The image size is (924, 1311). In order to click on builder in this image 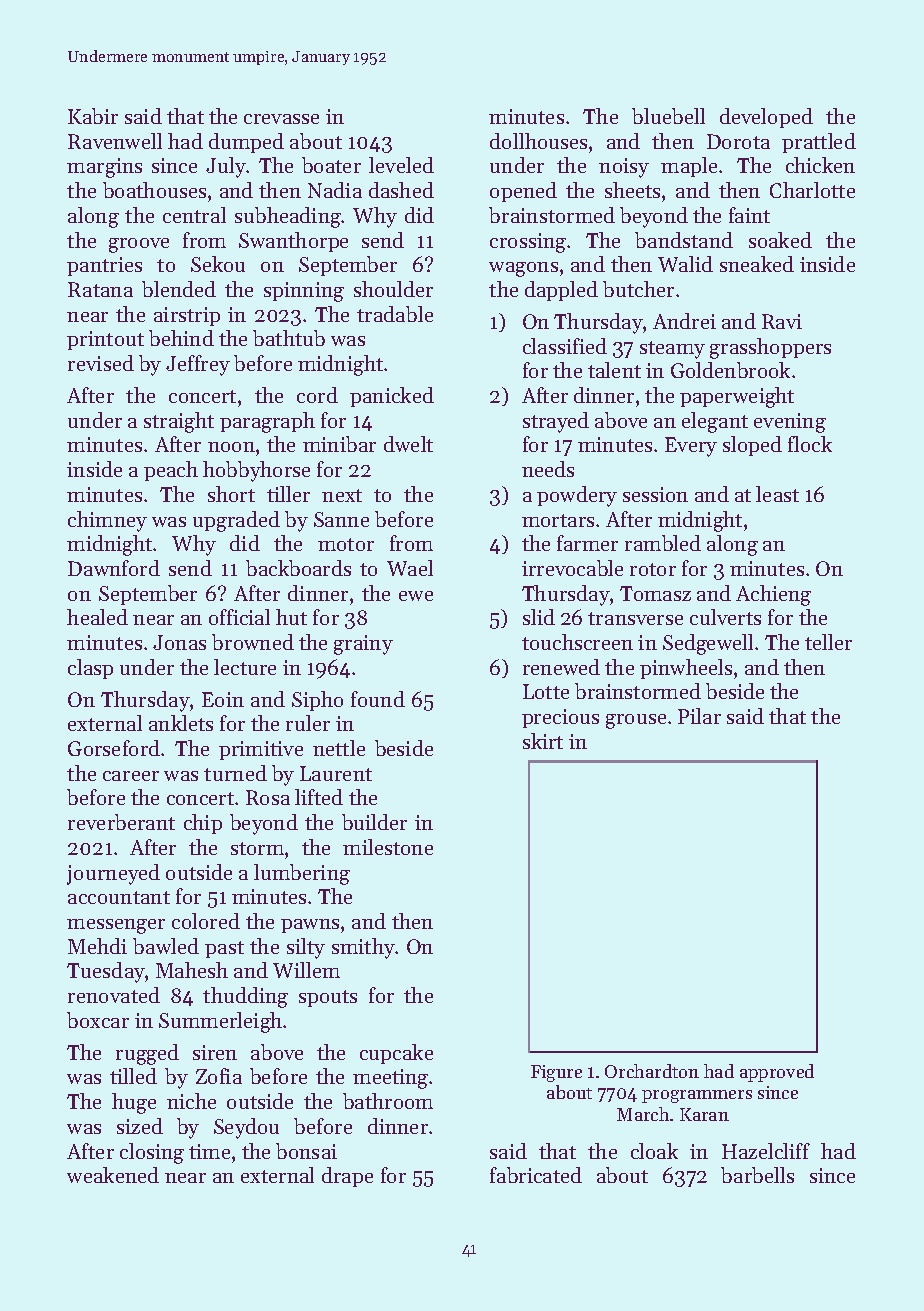, I will do `click(374, 822)`.
